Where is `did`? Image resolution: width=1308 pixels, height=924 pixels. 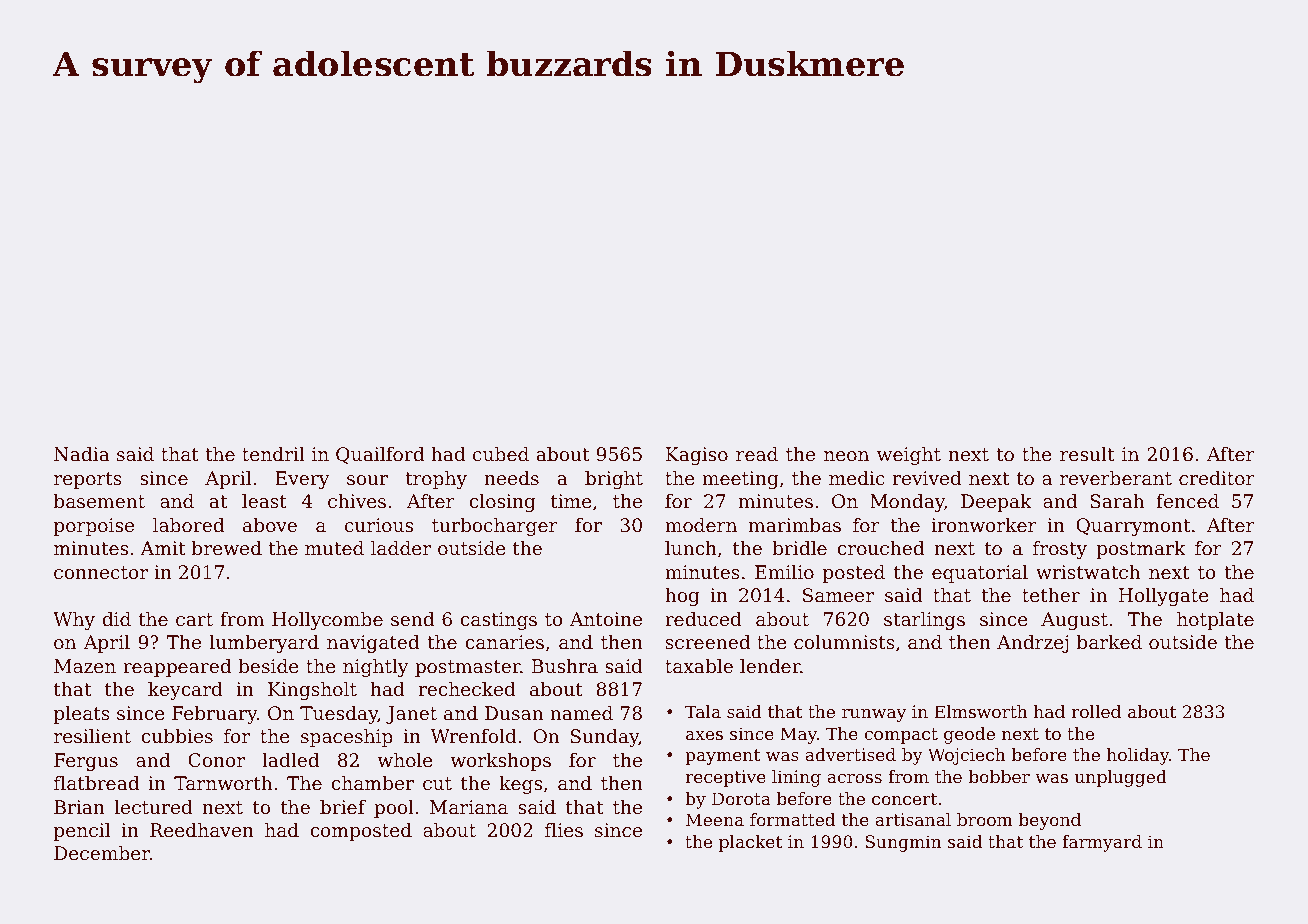 did is located at coordinates (116, 619).
